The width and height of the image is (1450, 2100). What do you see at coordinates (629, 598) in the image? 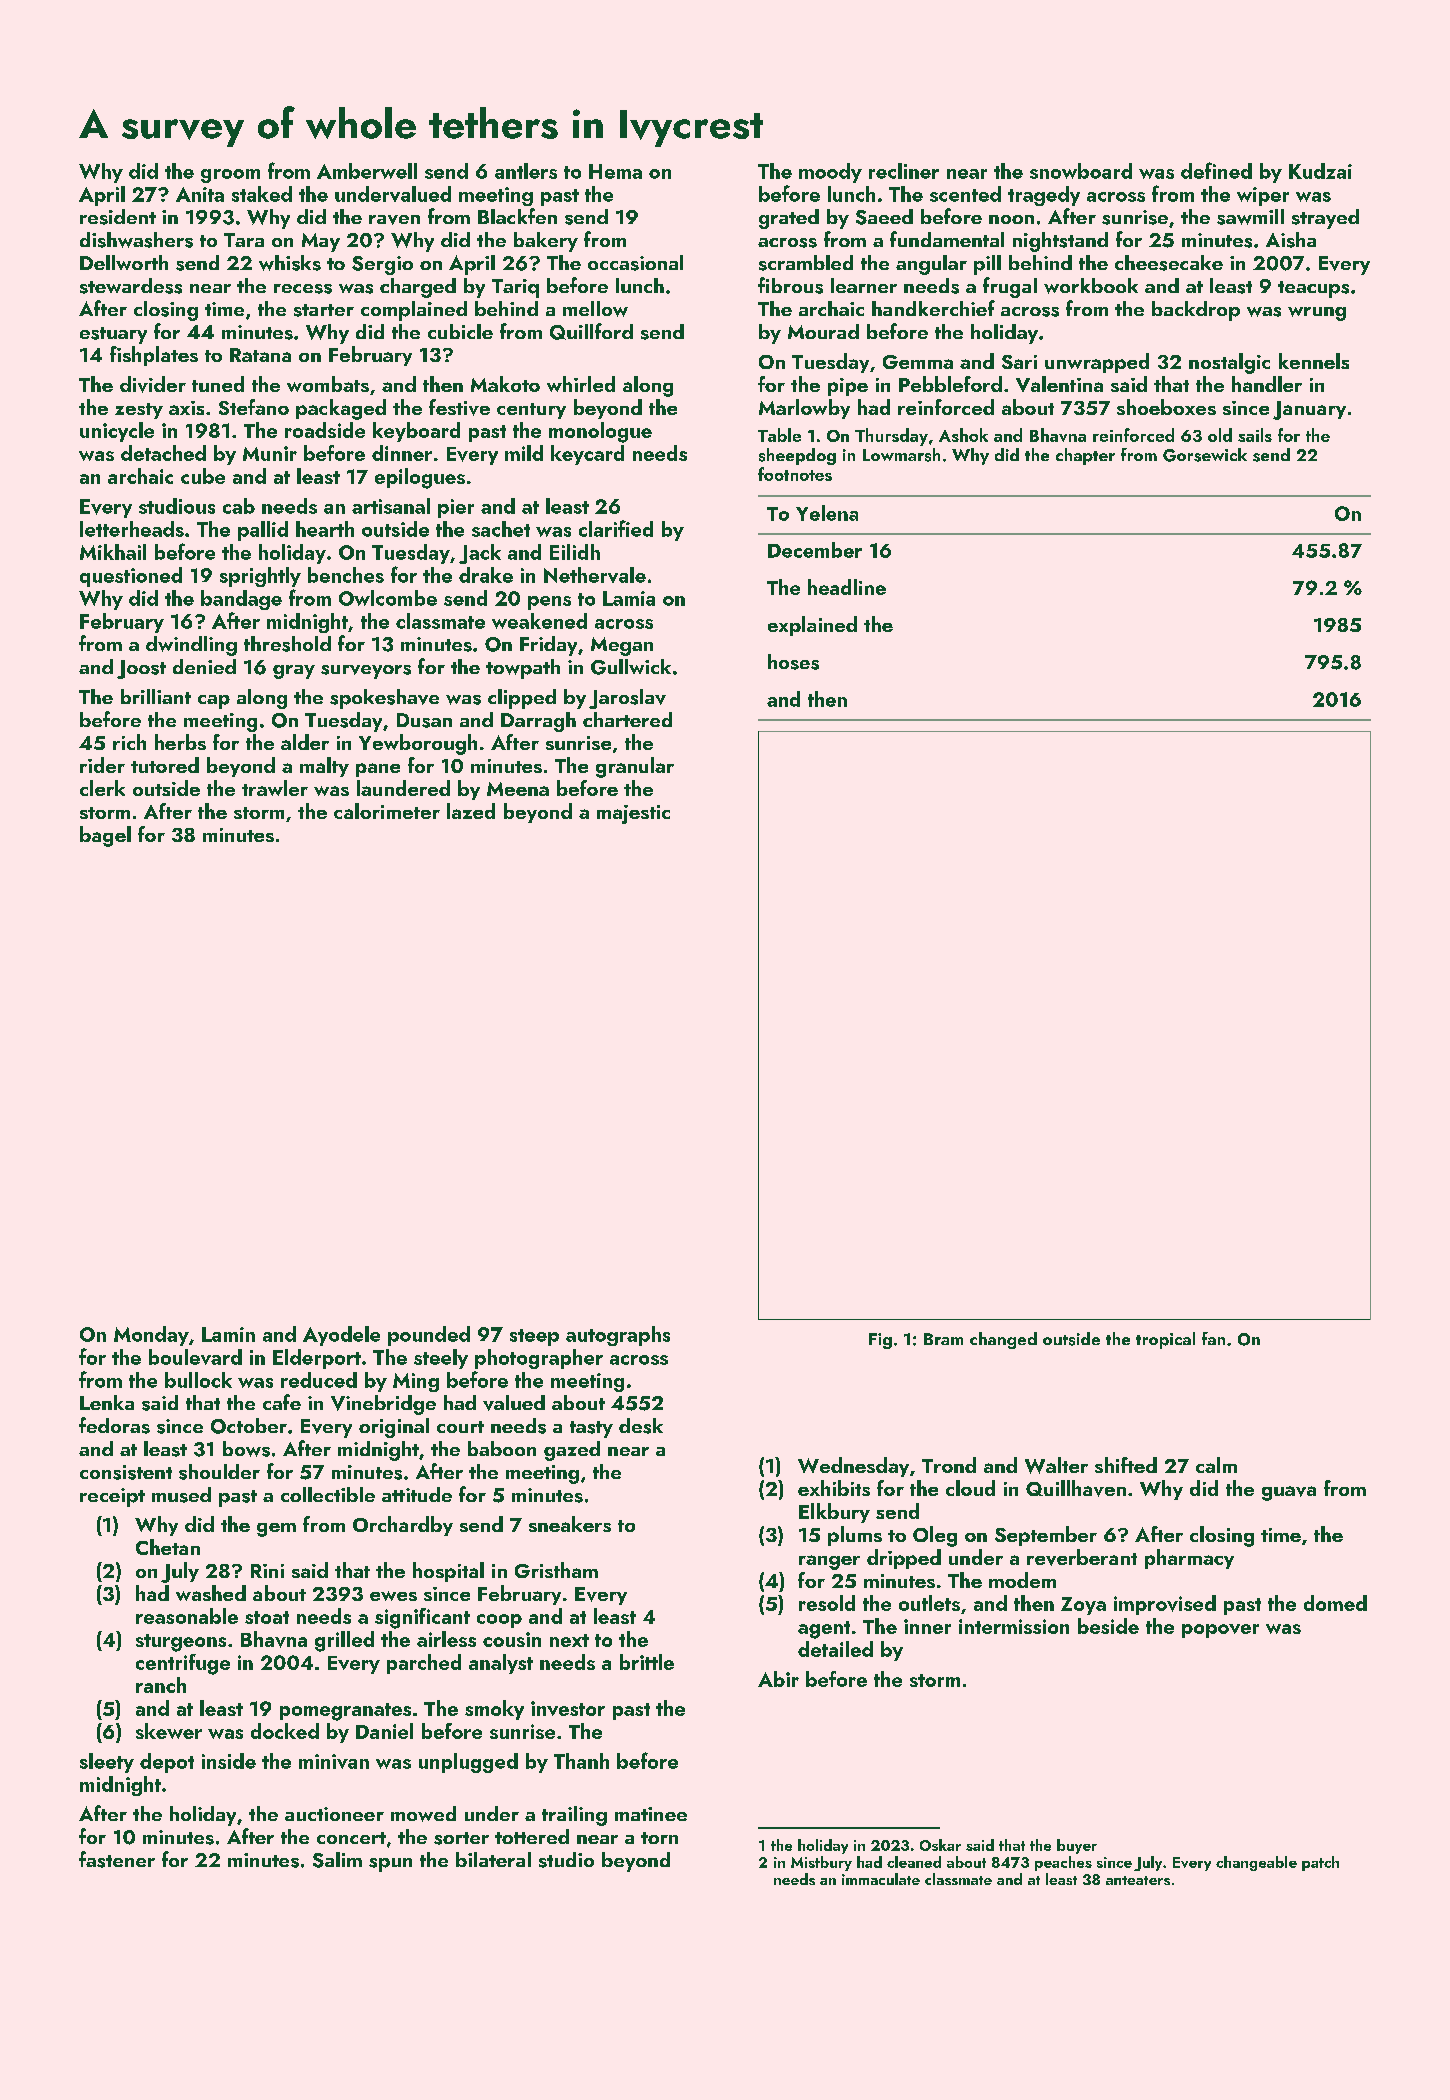
I see `Lamia` at bounding box center [629, 598].
